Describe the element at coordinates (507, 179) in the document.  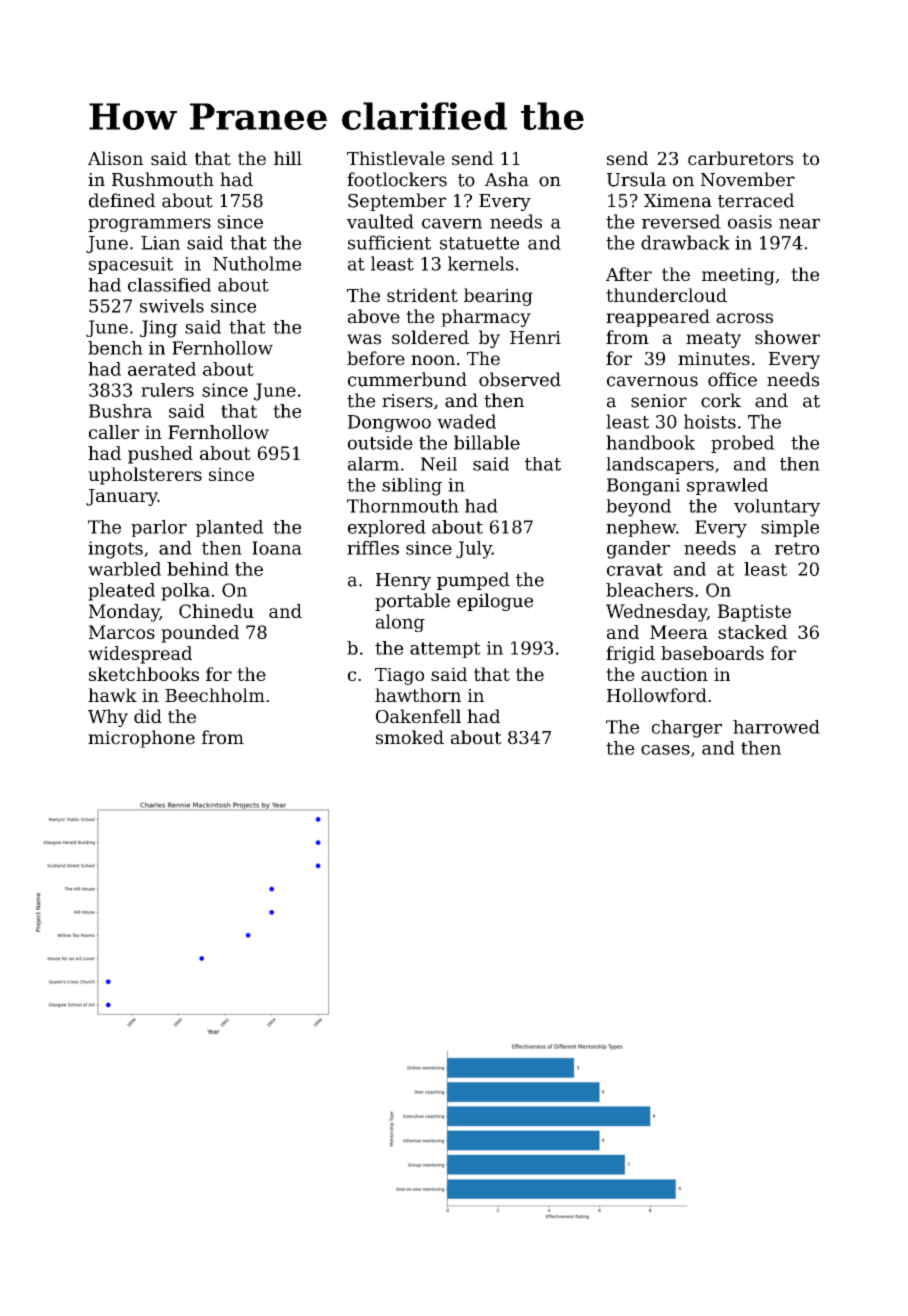
I see `Asha` at that location.
